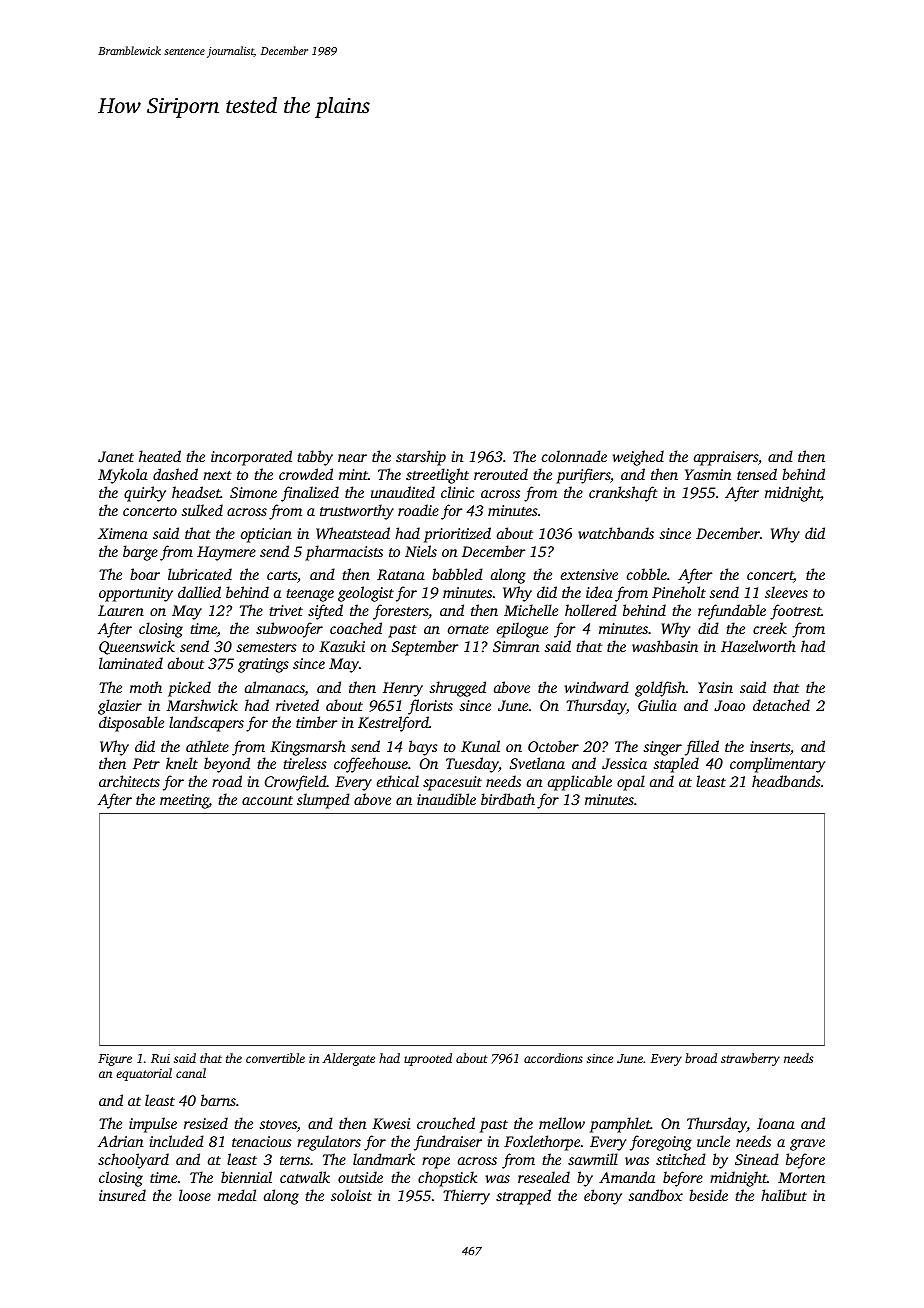 This image has height=1308, width=924. What do you see at coordinates (631, 783) in the image?
I see `opal` at bounding box center [631, 783].
